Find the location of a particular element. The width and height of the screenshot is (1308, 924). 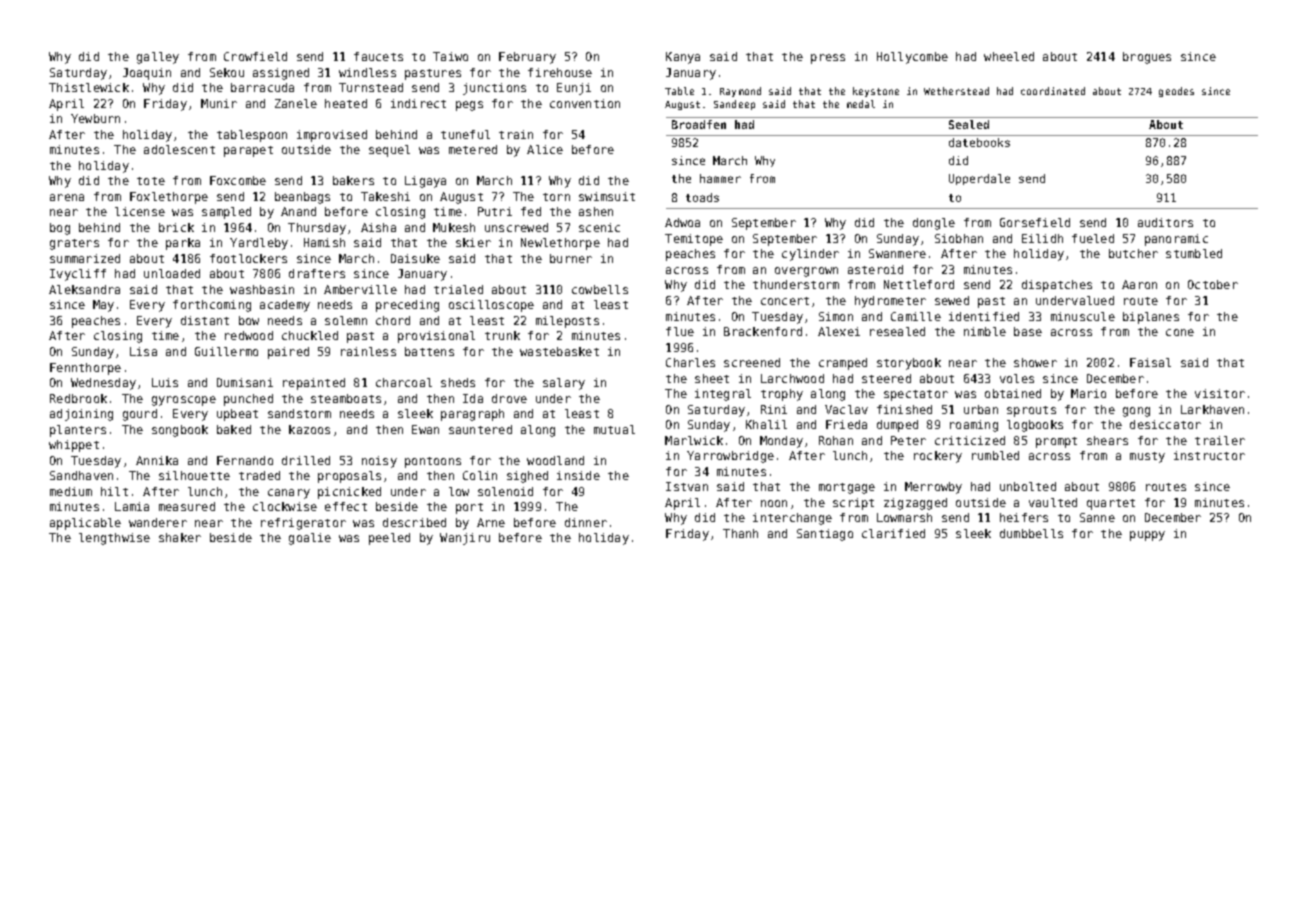

Aleksandra is located at coordinates (84, 289).
